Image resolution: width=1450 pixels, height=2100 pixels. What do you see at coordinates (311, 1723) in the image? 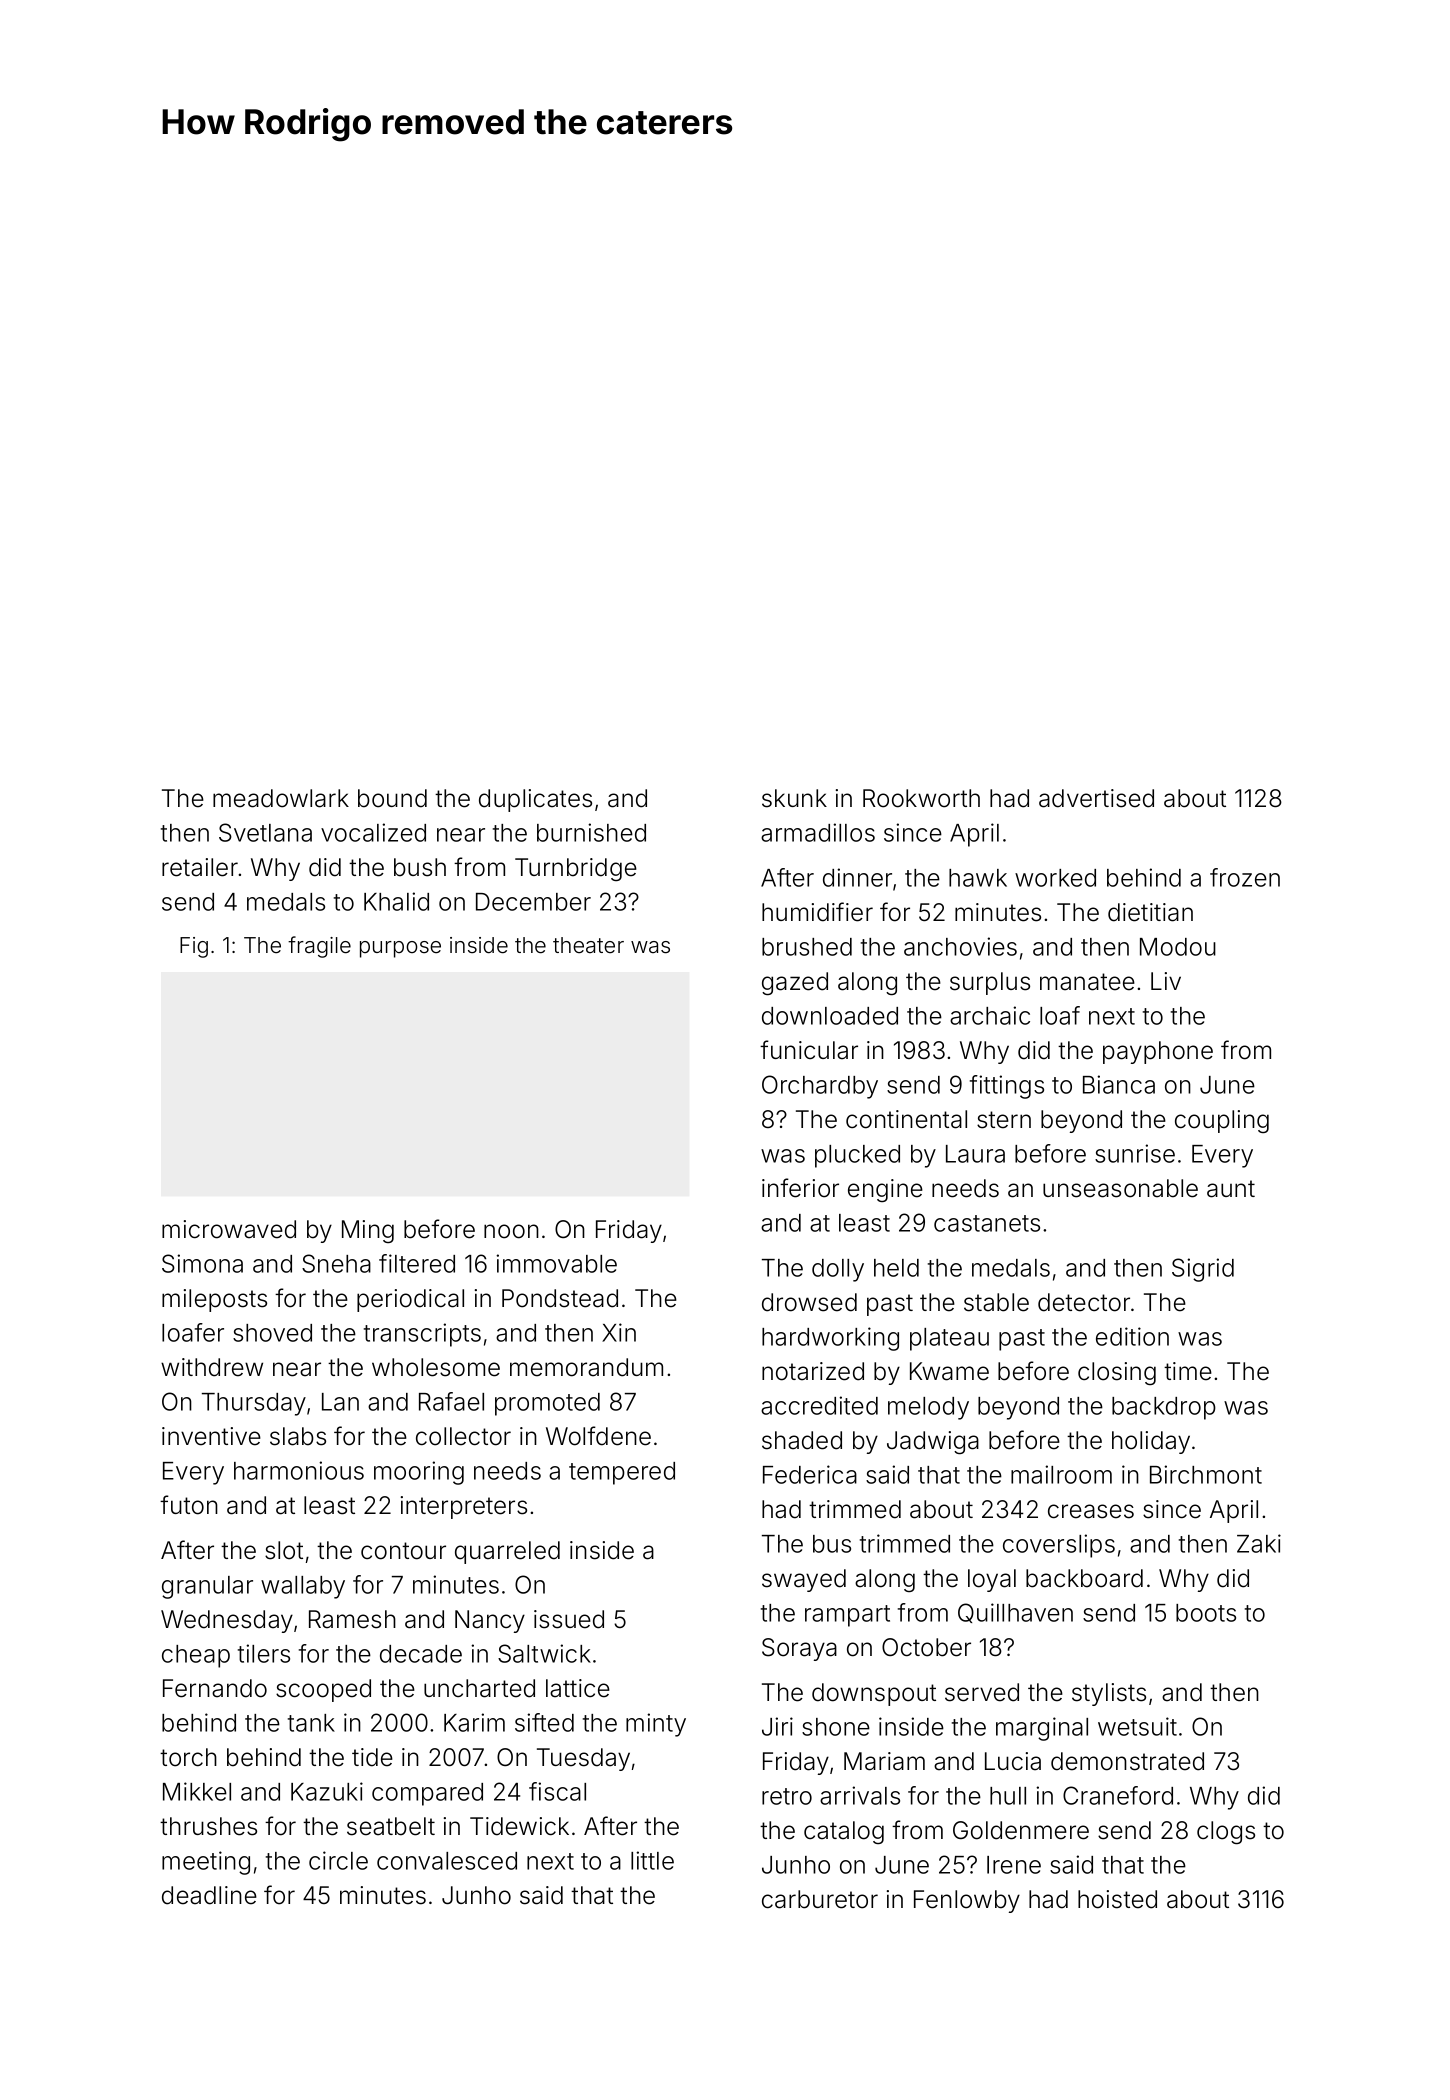
I see `tank` at bounding box center [311, 1723].
